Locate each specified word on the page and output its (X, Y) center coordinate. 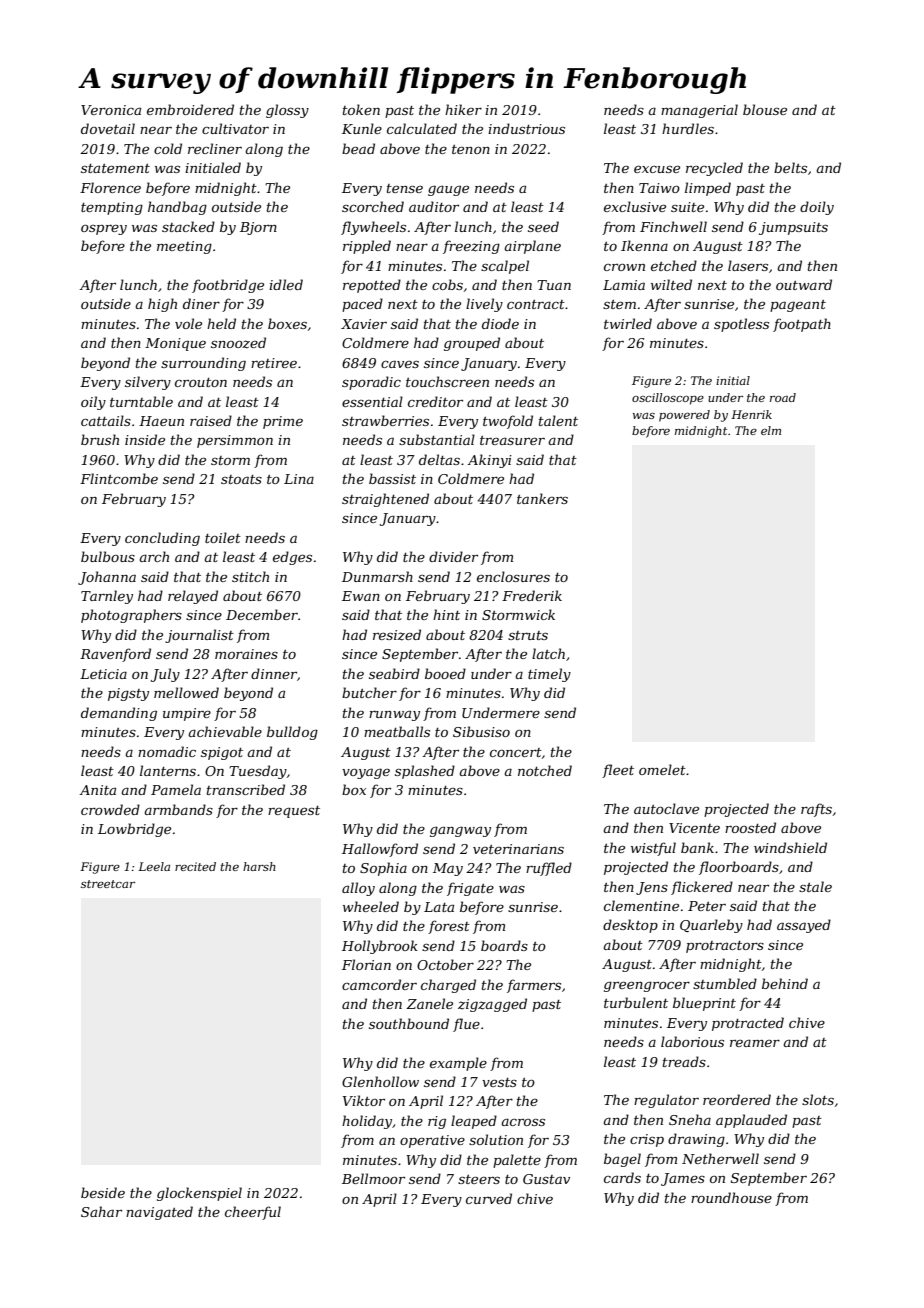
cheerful (253, 1213)
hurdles (688, 128)
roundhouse (731, 1197)
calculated (422, 128)
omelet (662, 769)
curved (489, 1198)
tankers (542, 498)
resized (397, 635)
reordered (737, 1099)
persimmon (235, 441)
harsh (259, 866)
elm (771, 430)
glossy (287, 111)
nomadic (167, 751)
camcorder (379, 984)
